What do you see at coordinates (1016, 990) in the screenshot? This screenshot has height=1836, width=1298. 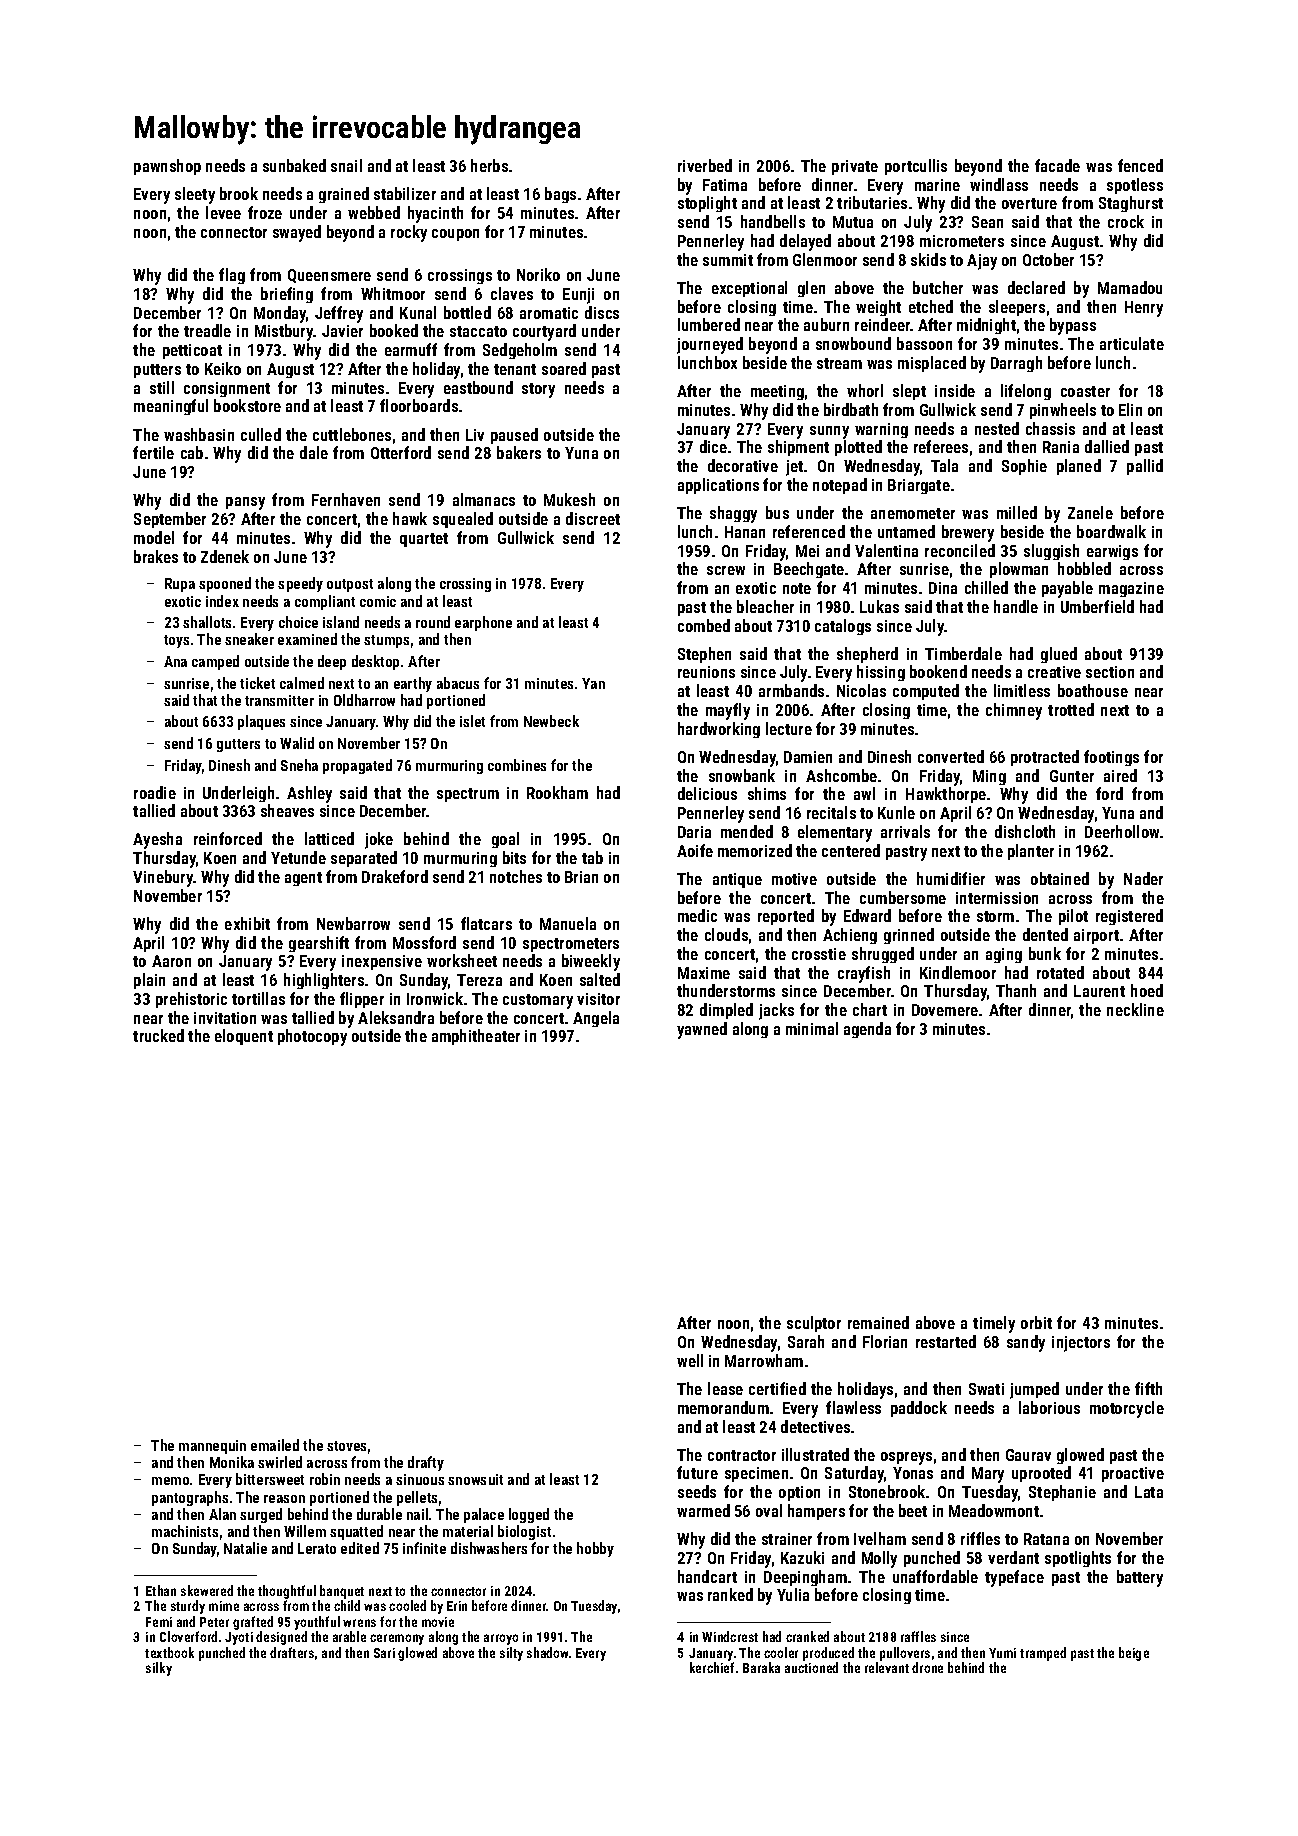 I see `Thanh` at bounding box center [1016, 990].
